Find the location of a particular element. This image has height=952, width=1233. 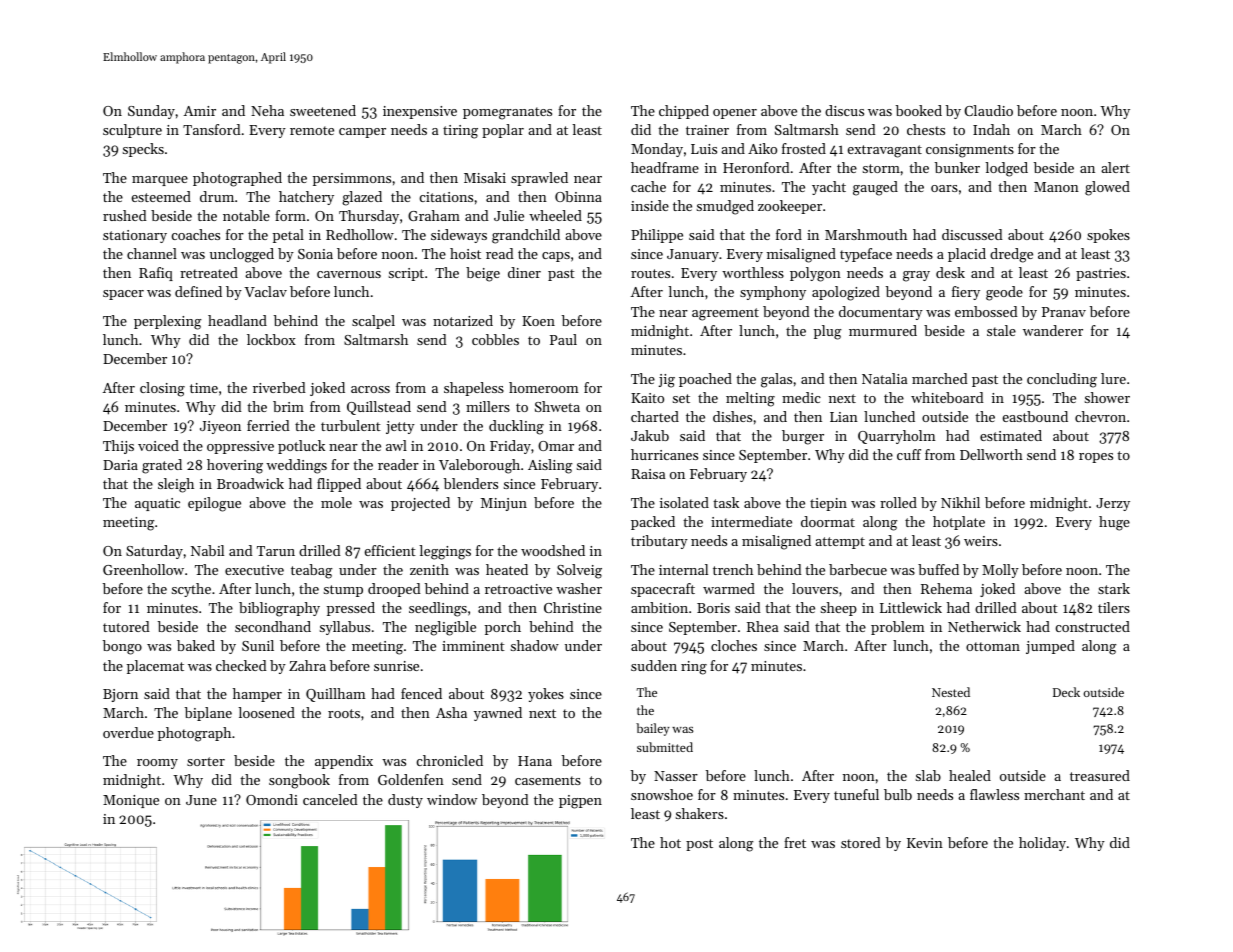

canceled is located at coordinates (330, 799).
